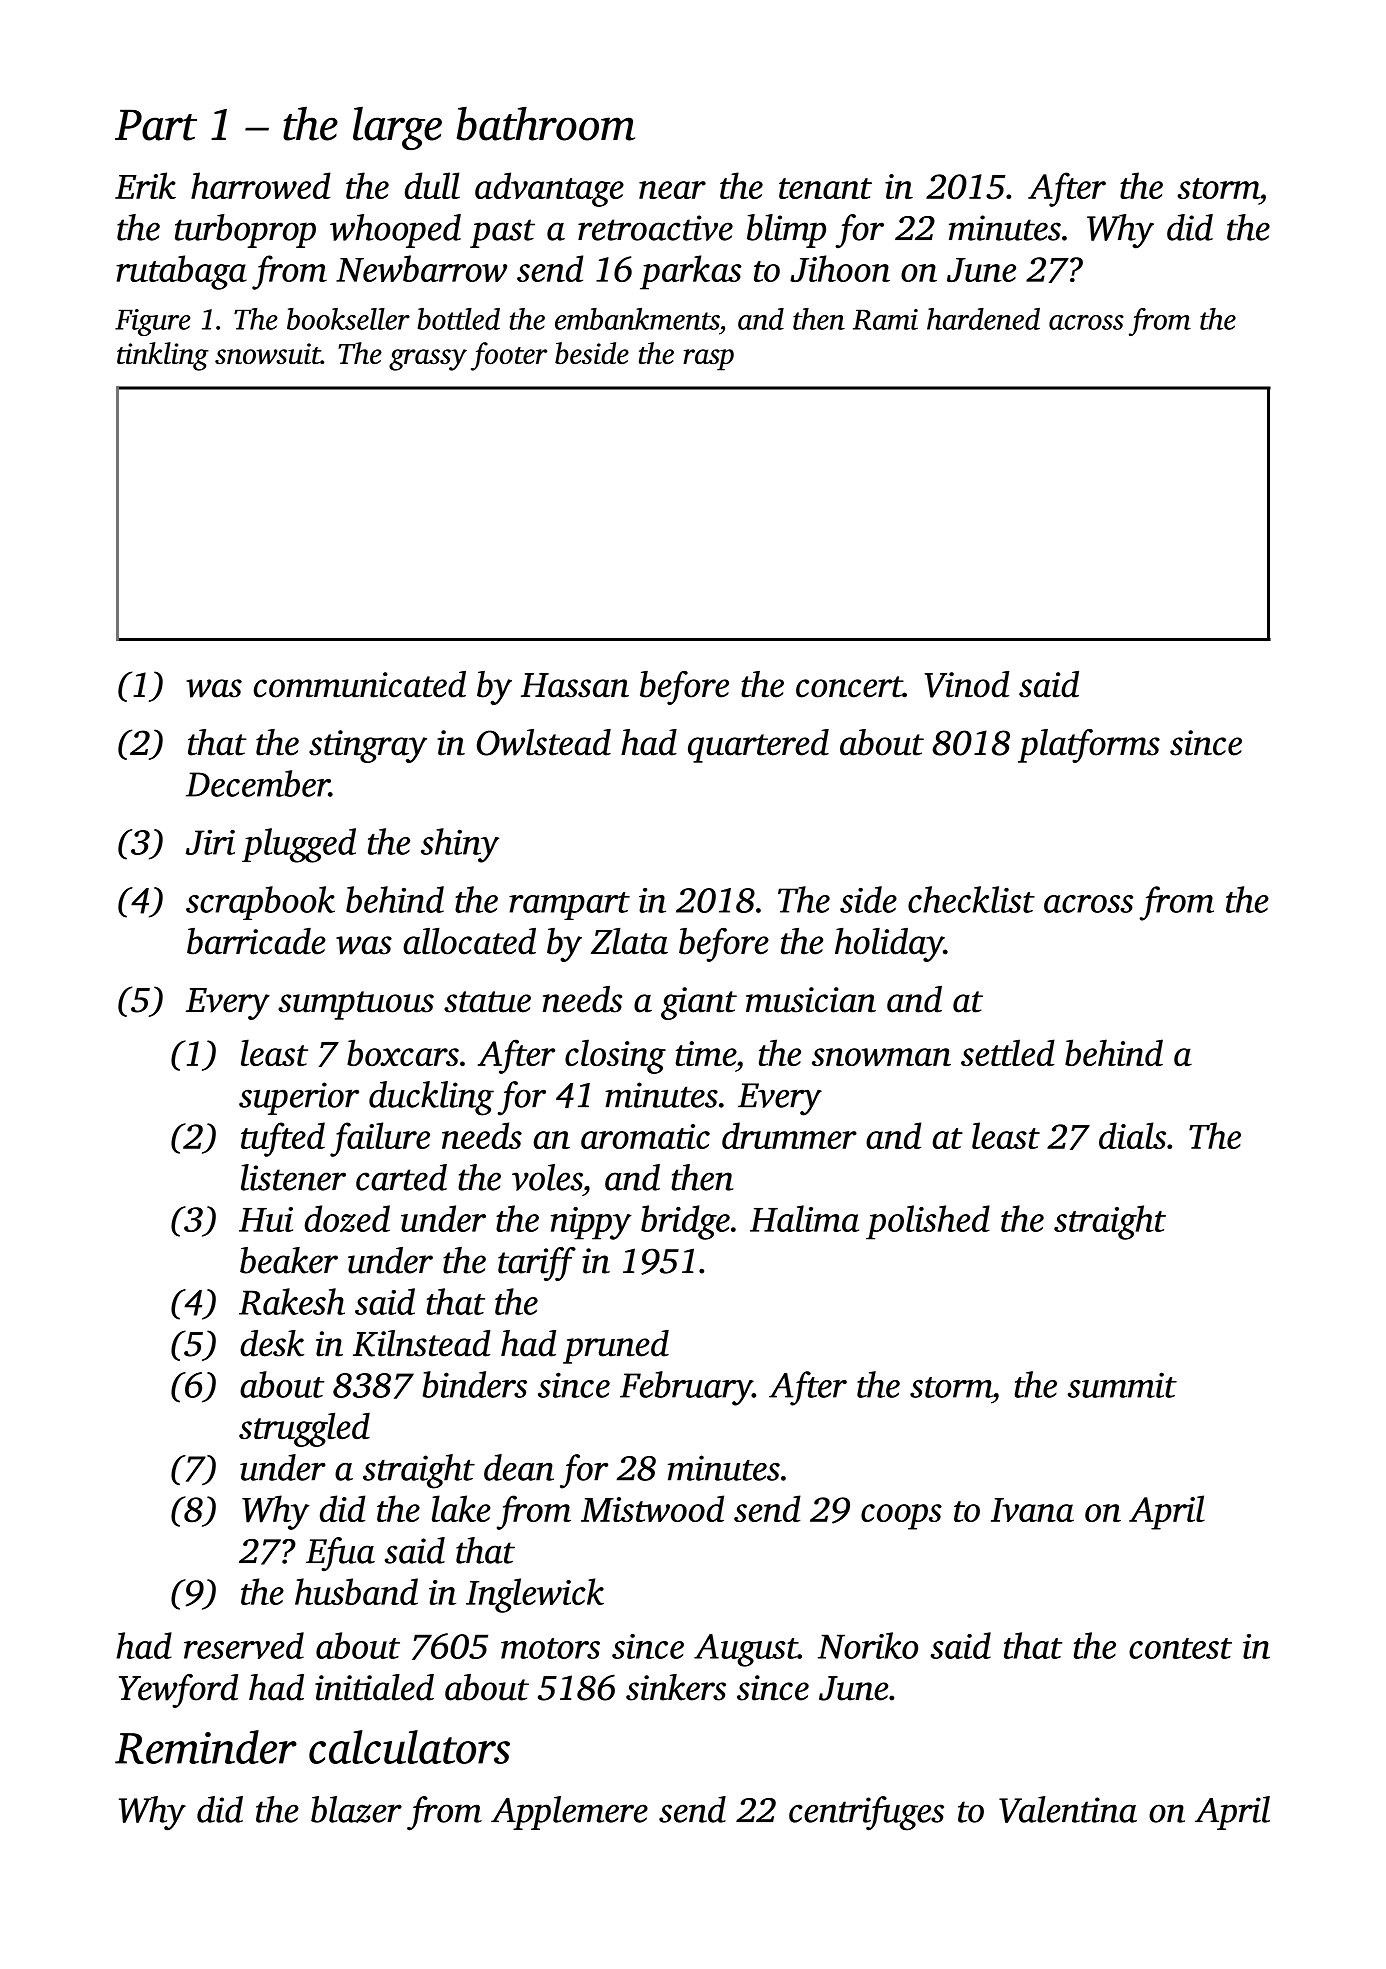 Image resolution: width=1386 pixels, height=1969 pixels. What do you see at coordinates (825, 188) in the image?
I see `tenant` at bounding box center [825, 188].
